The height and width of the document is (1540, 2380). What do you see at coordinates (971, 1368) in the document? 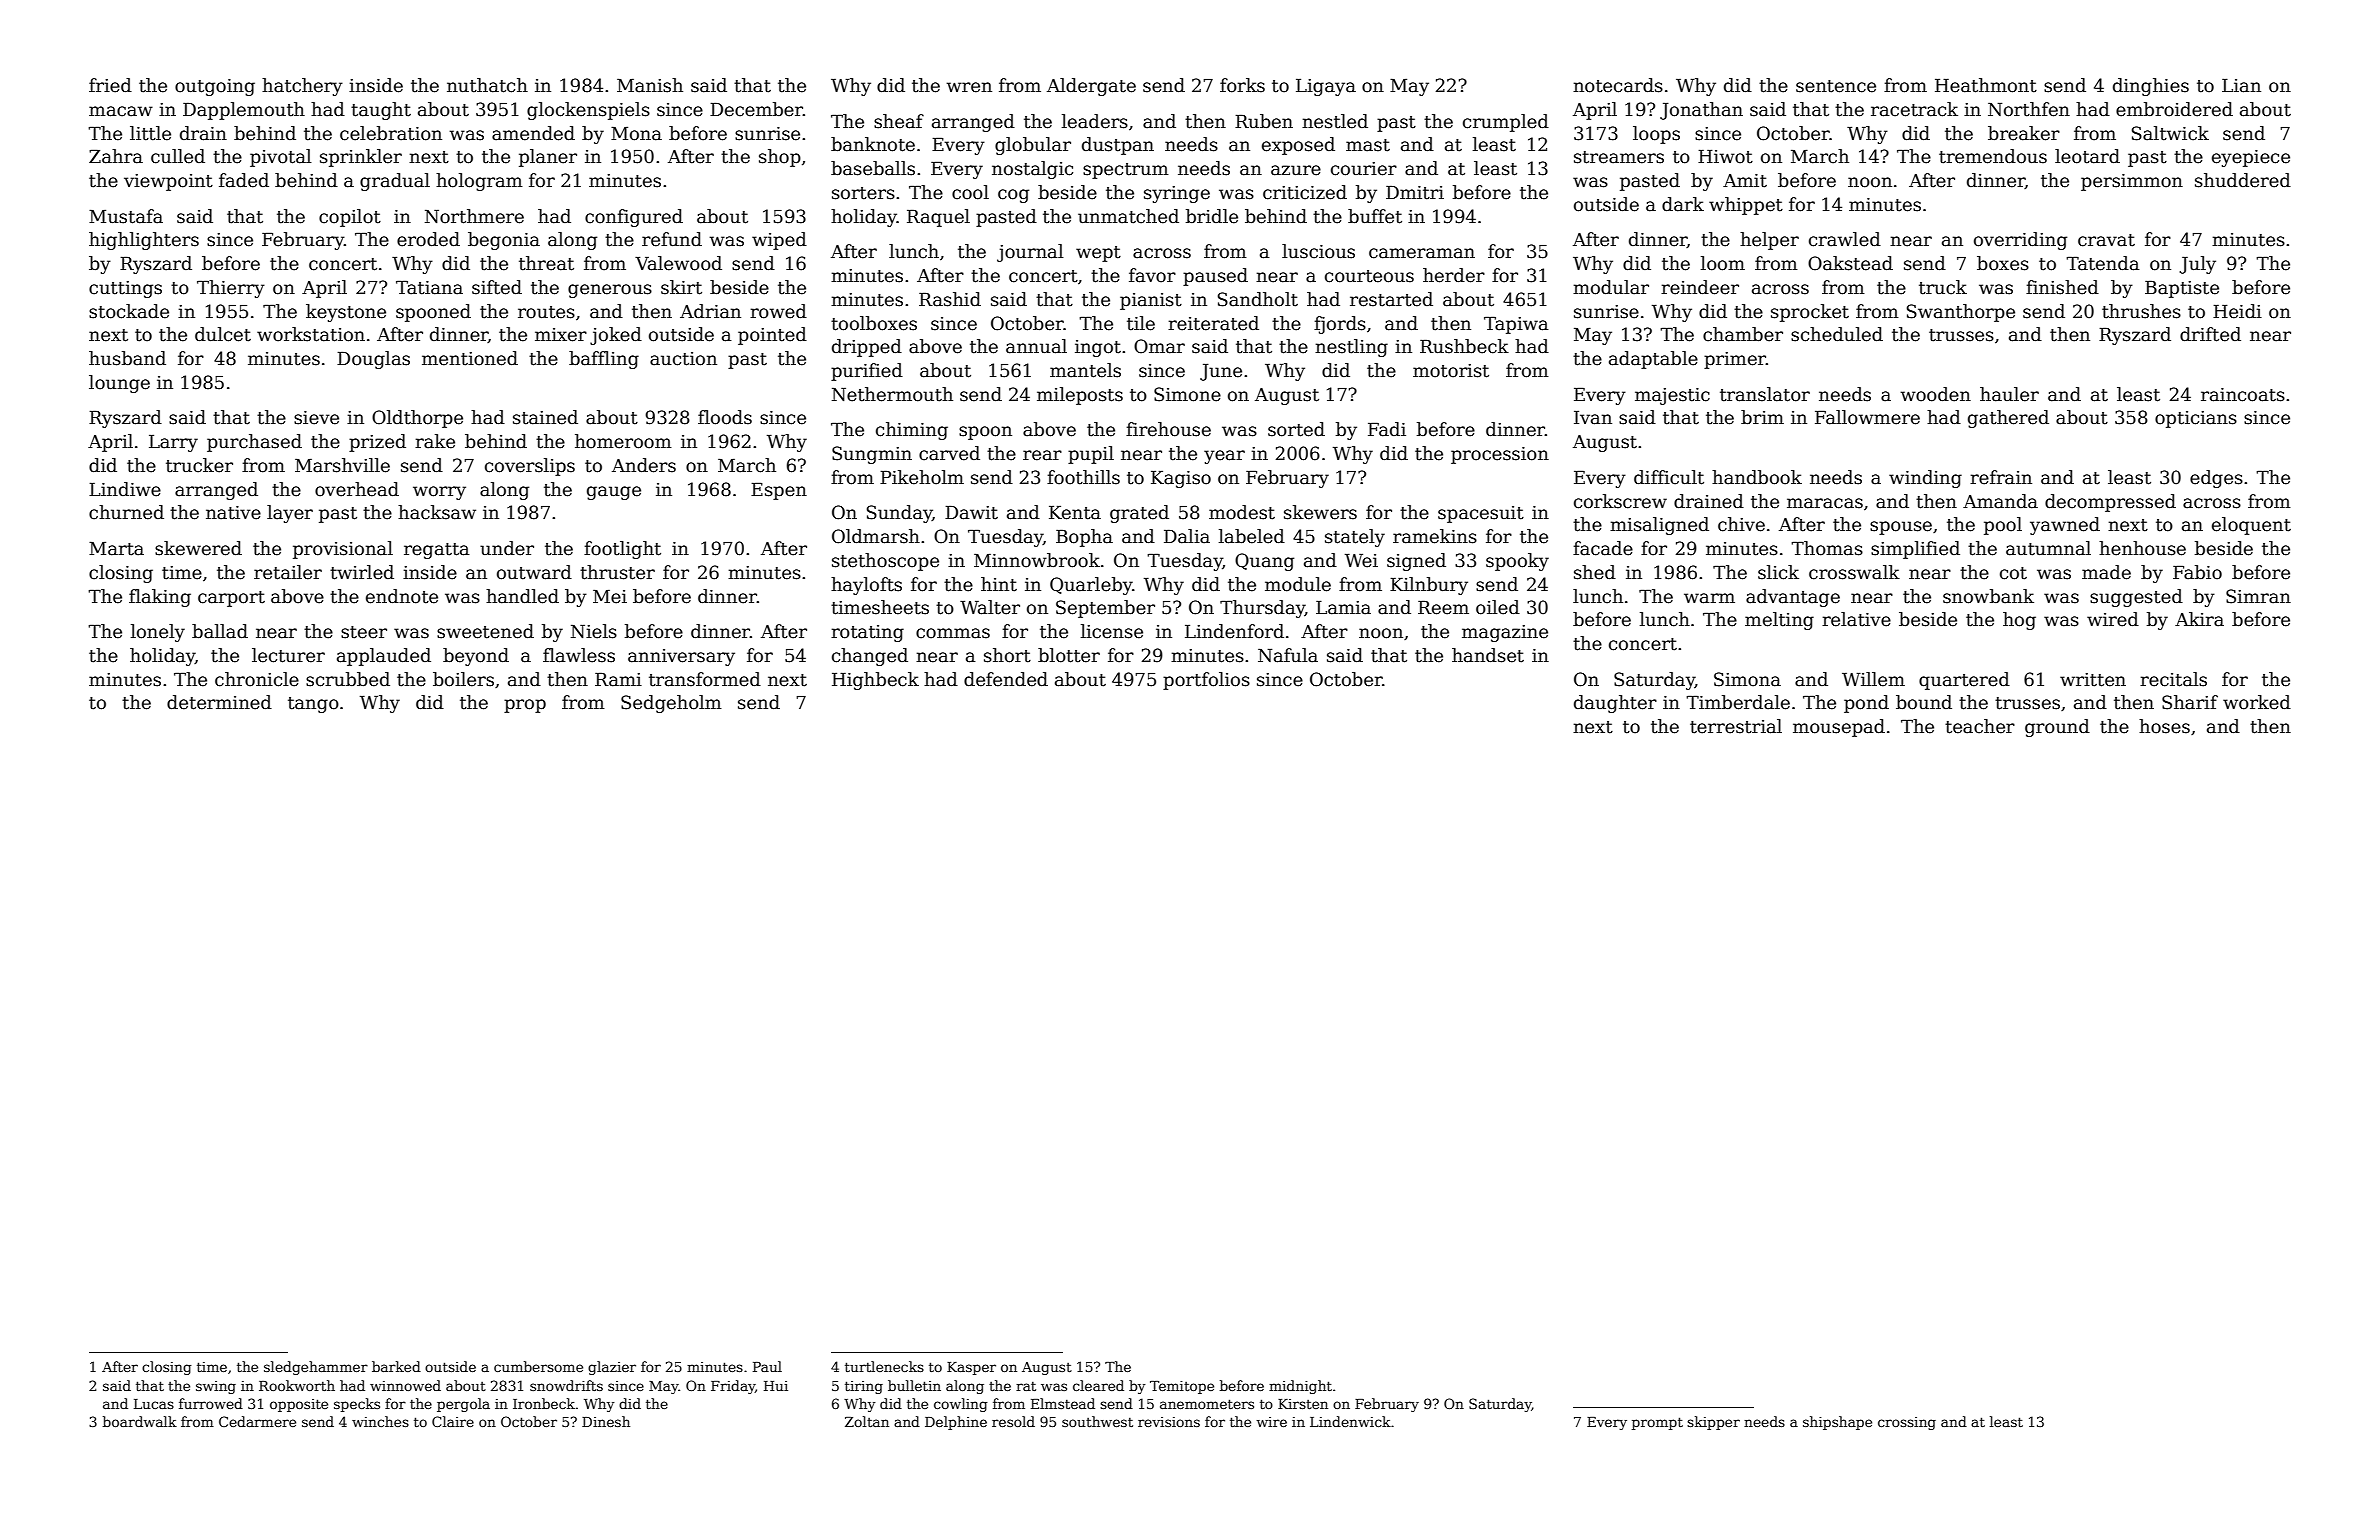
I see `Kasper` at bounding box center [971, 1368].
